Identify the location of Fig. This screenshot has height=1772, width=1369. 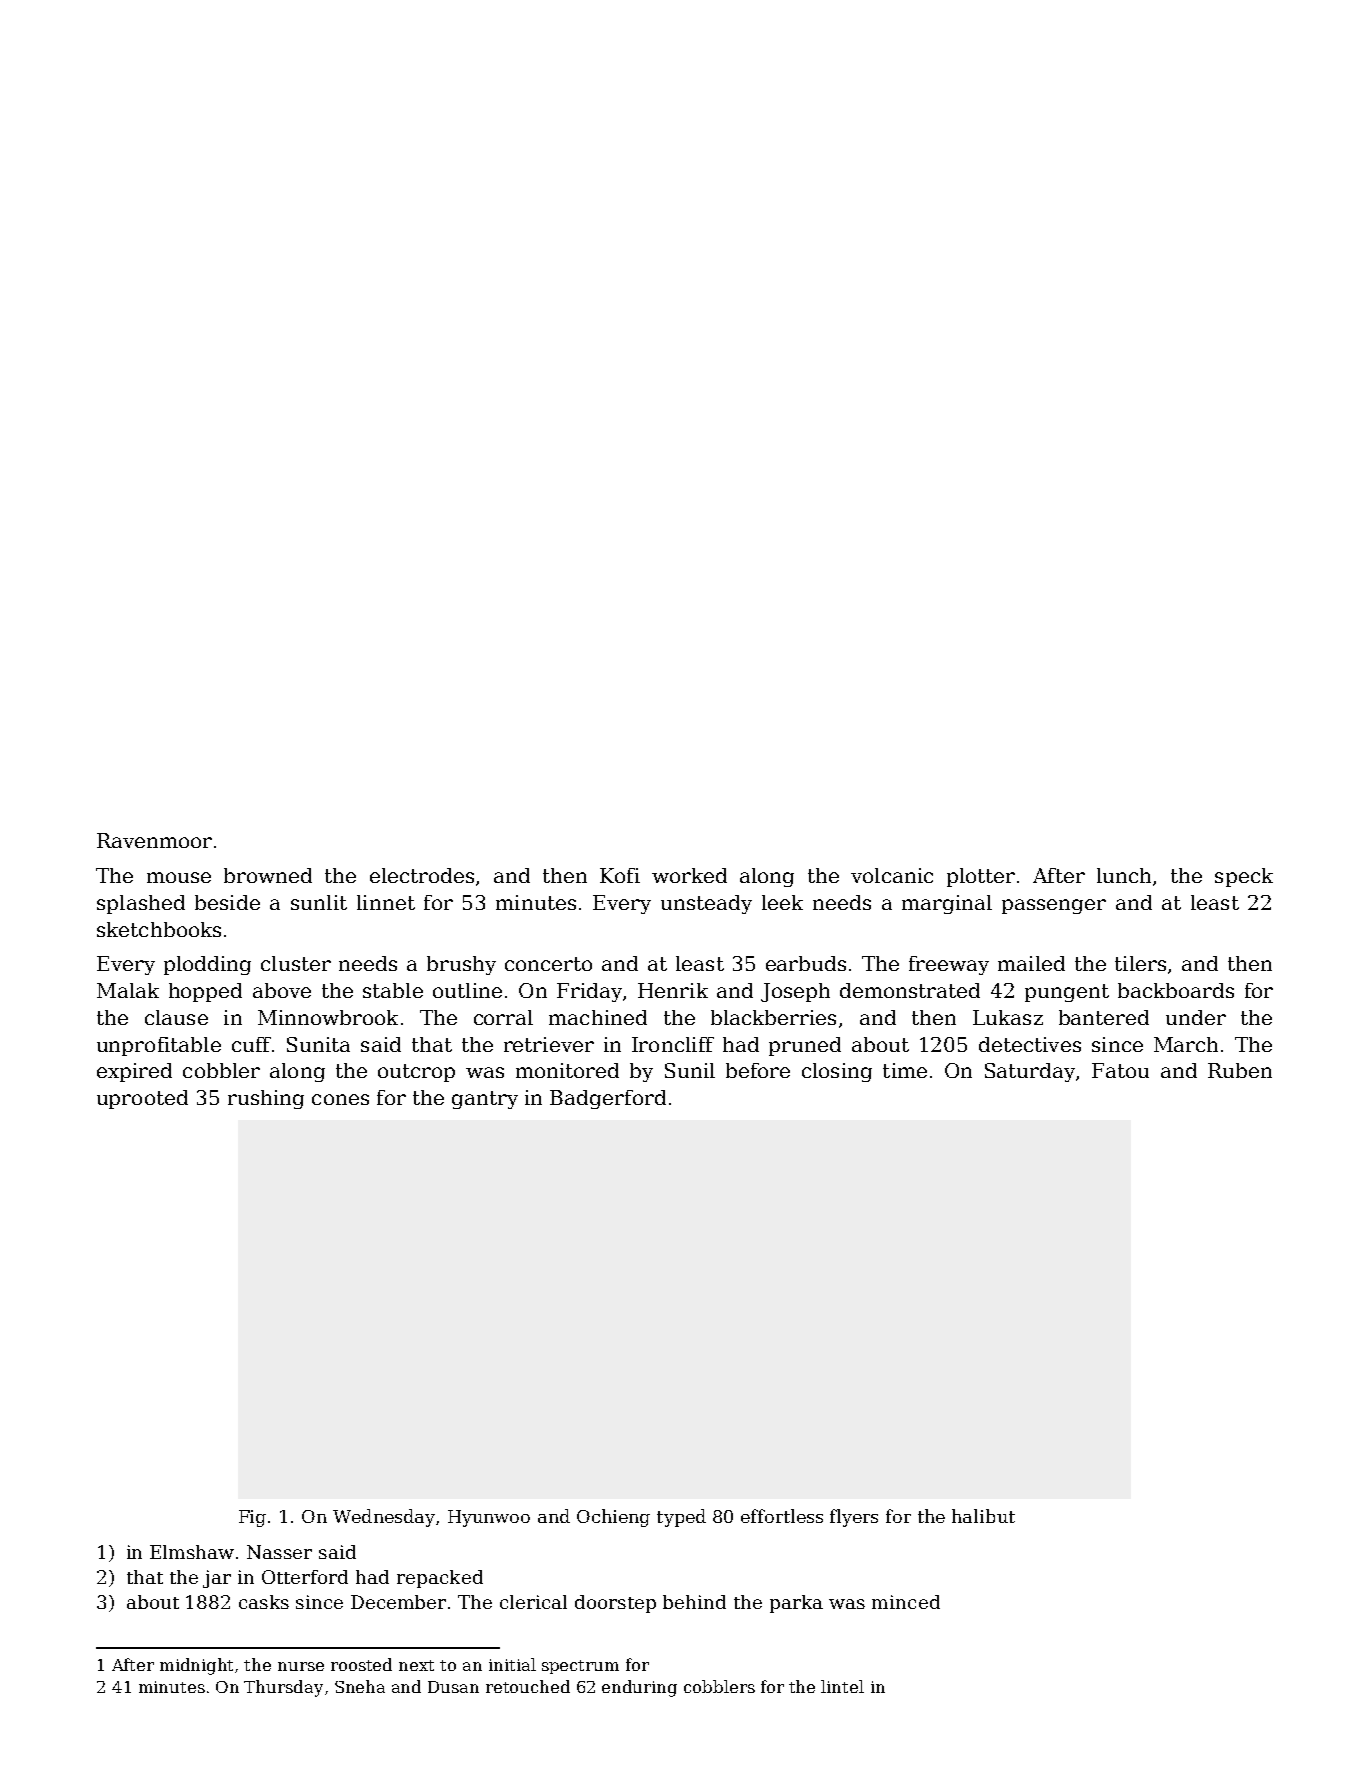
(252, 1518).
